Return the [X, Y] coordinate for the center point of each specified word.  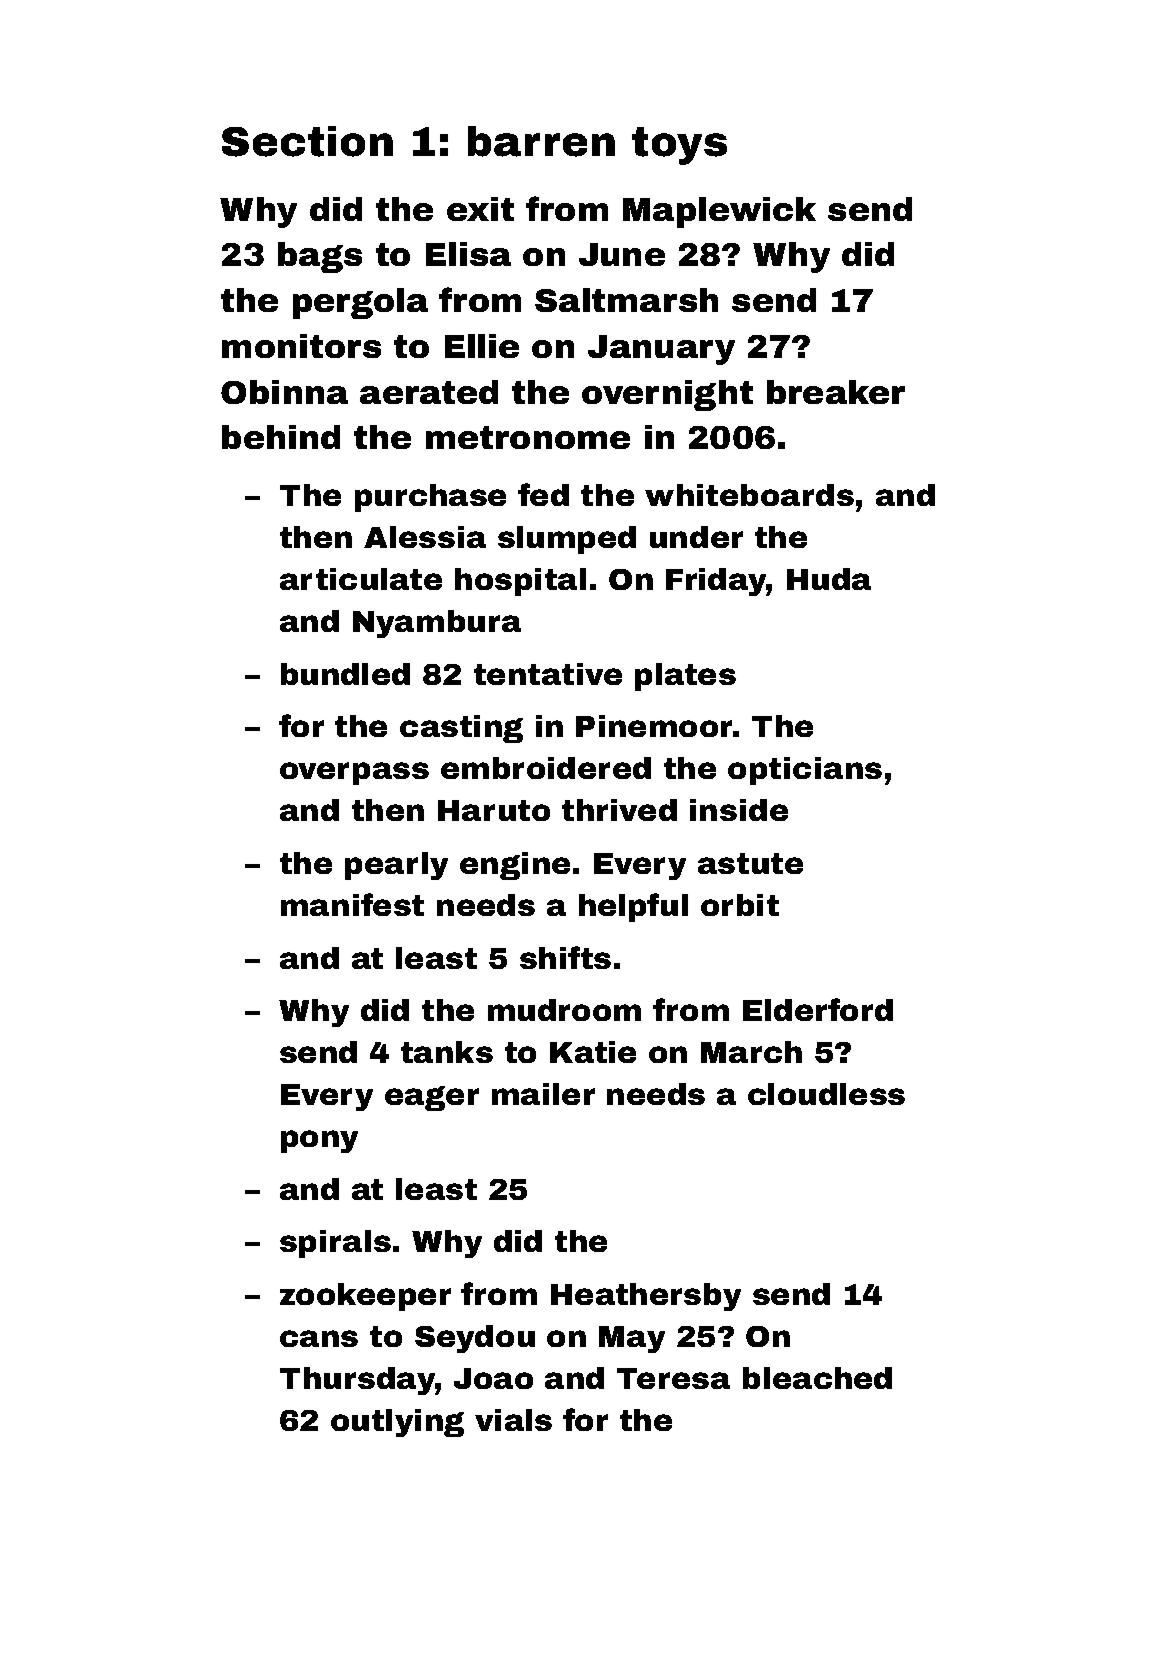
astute [750, 863]
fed [543, 494]
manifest [352, 904]
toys [679, 146]
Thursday [357, 1381]
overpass [354, 773]
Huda [829, 579]
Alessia [425, 537]
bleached [817, 1378]
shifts [565, 957]
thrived [619, 810]
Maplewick [719, 212]
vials [513, 1420]
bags [320, 257]
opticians [805, 771]
